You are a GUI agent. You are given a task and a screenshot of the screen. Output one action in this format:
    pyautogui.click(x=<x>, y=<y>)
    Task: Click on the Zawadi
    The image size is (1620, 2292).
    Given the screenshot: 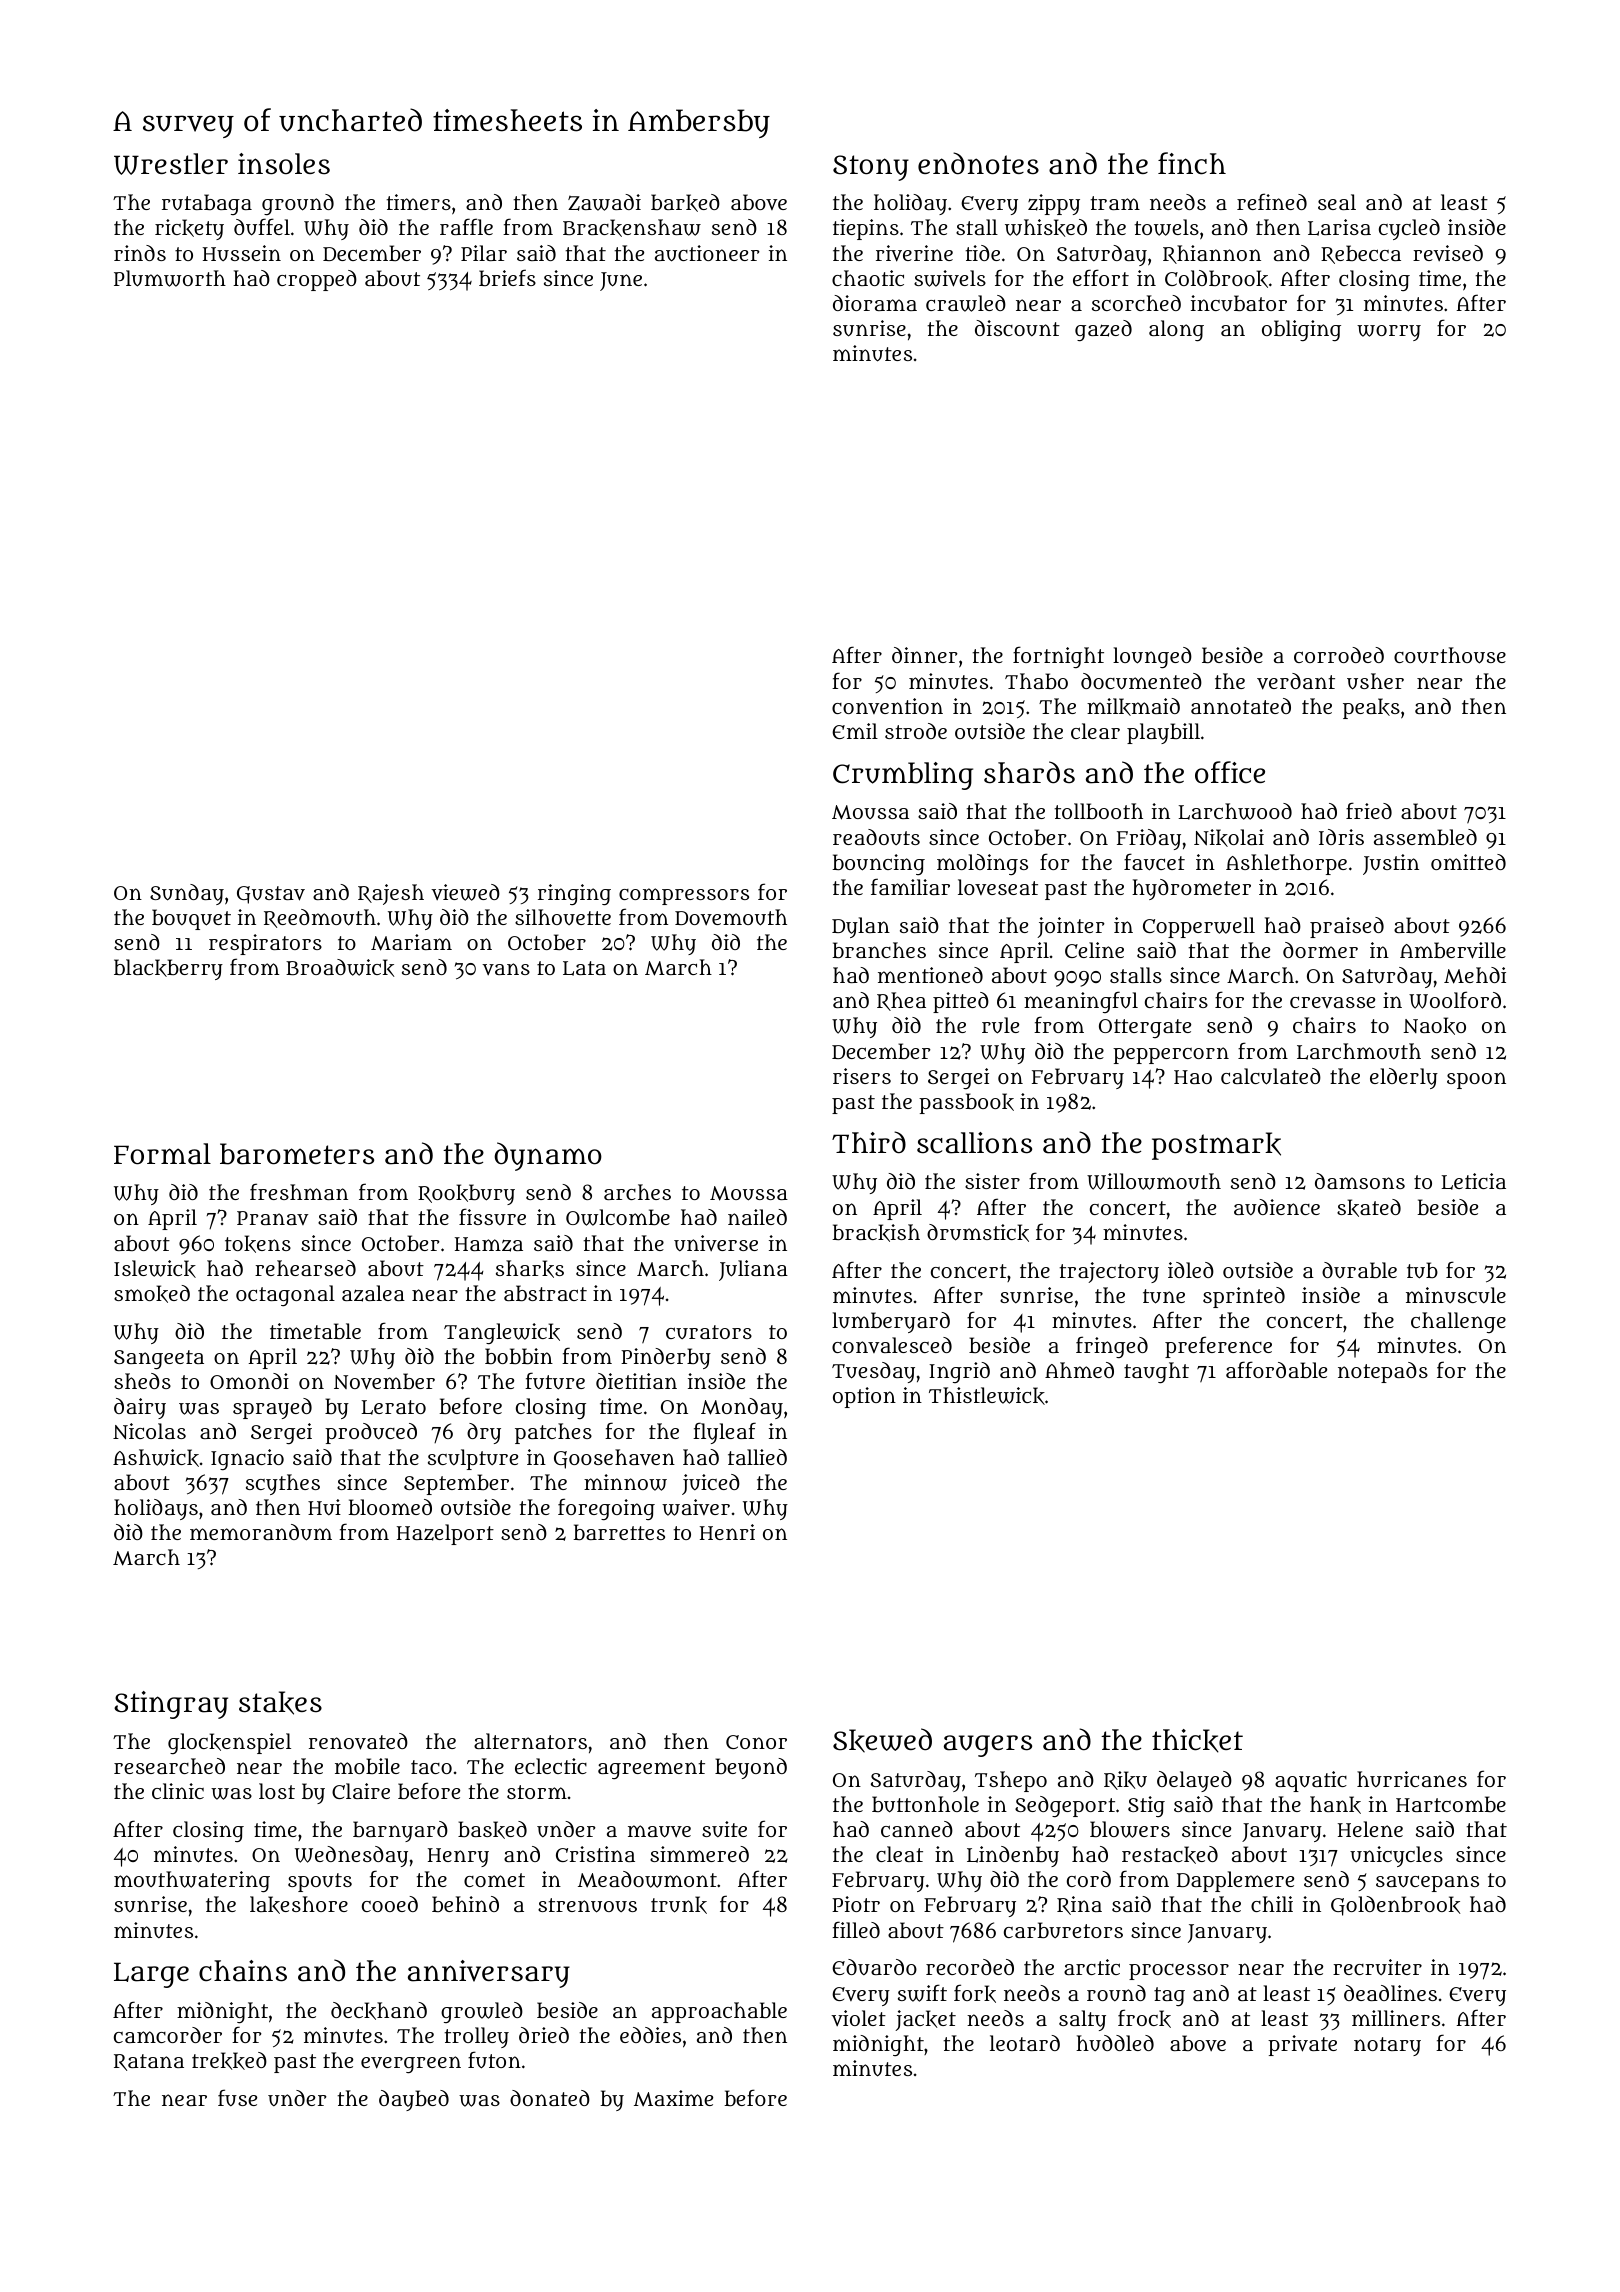 What is the action you would take?
    pyautogui.click(x=604, y=202)
